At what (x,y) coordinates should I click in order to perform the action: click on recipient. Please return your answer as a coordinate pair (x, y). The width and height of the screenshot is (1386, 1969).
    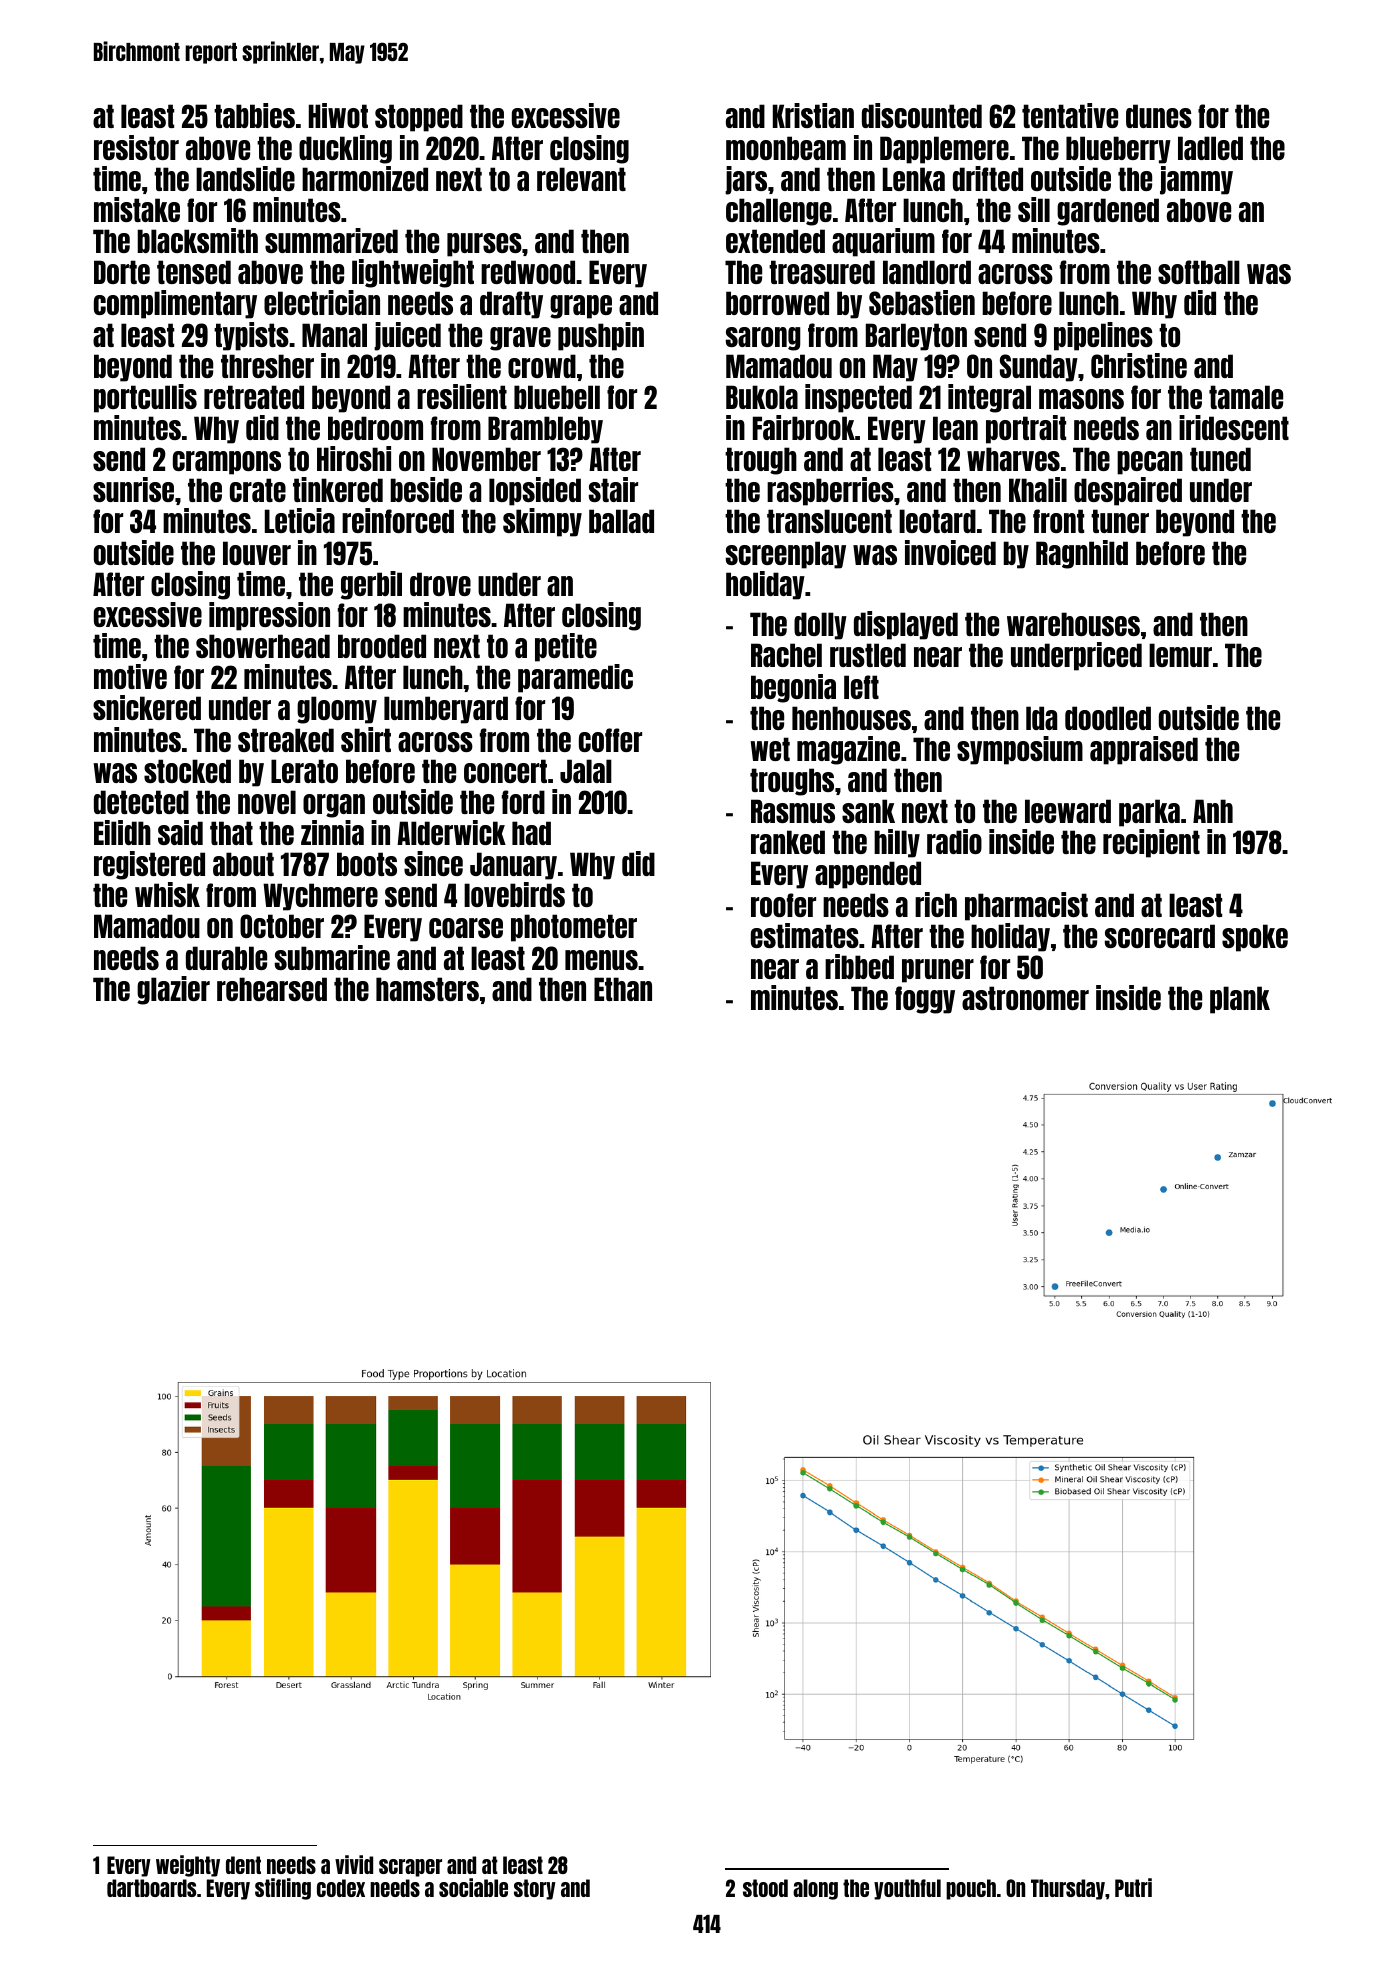
    Looking at the image, I should click on (1151, 843).
